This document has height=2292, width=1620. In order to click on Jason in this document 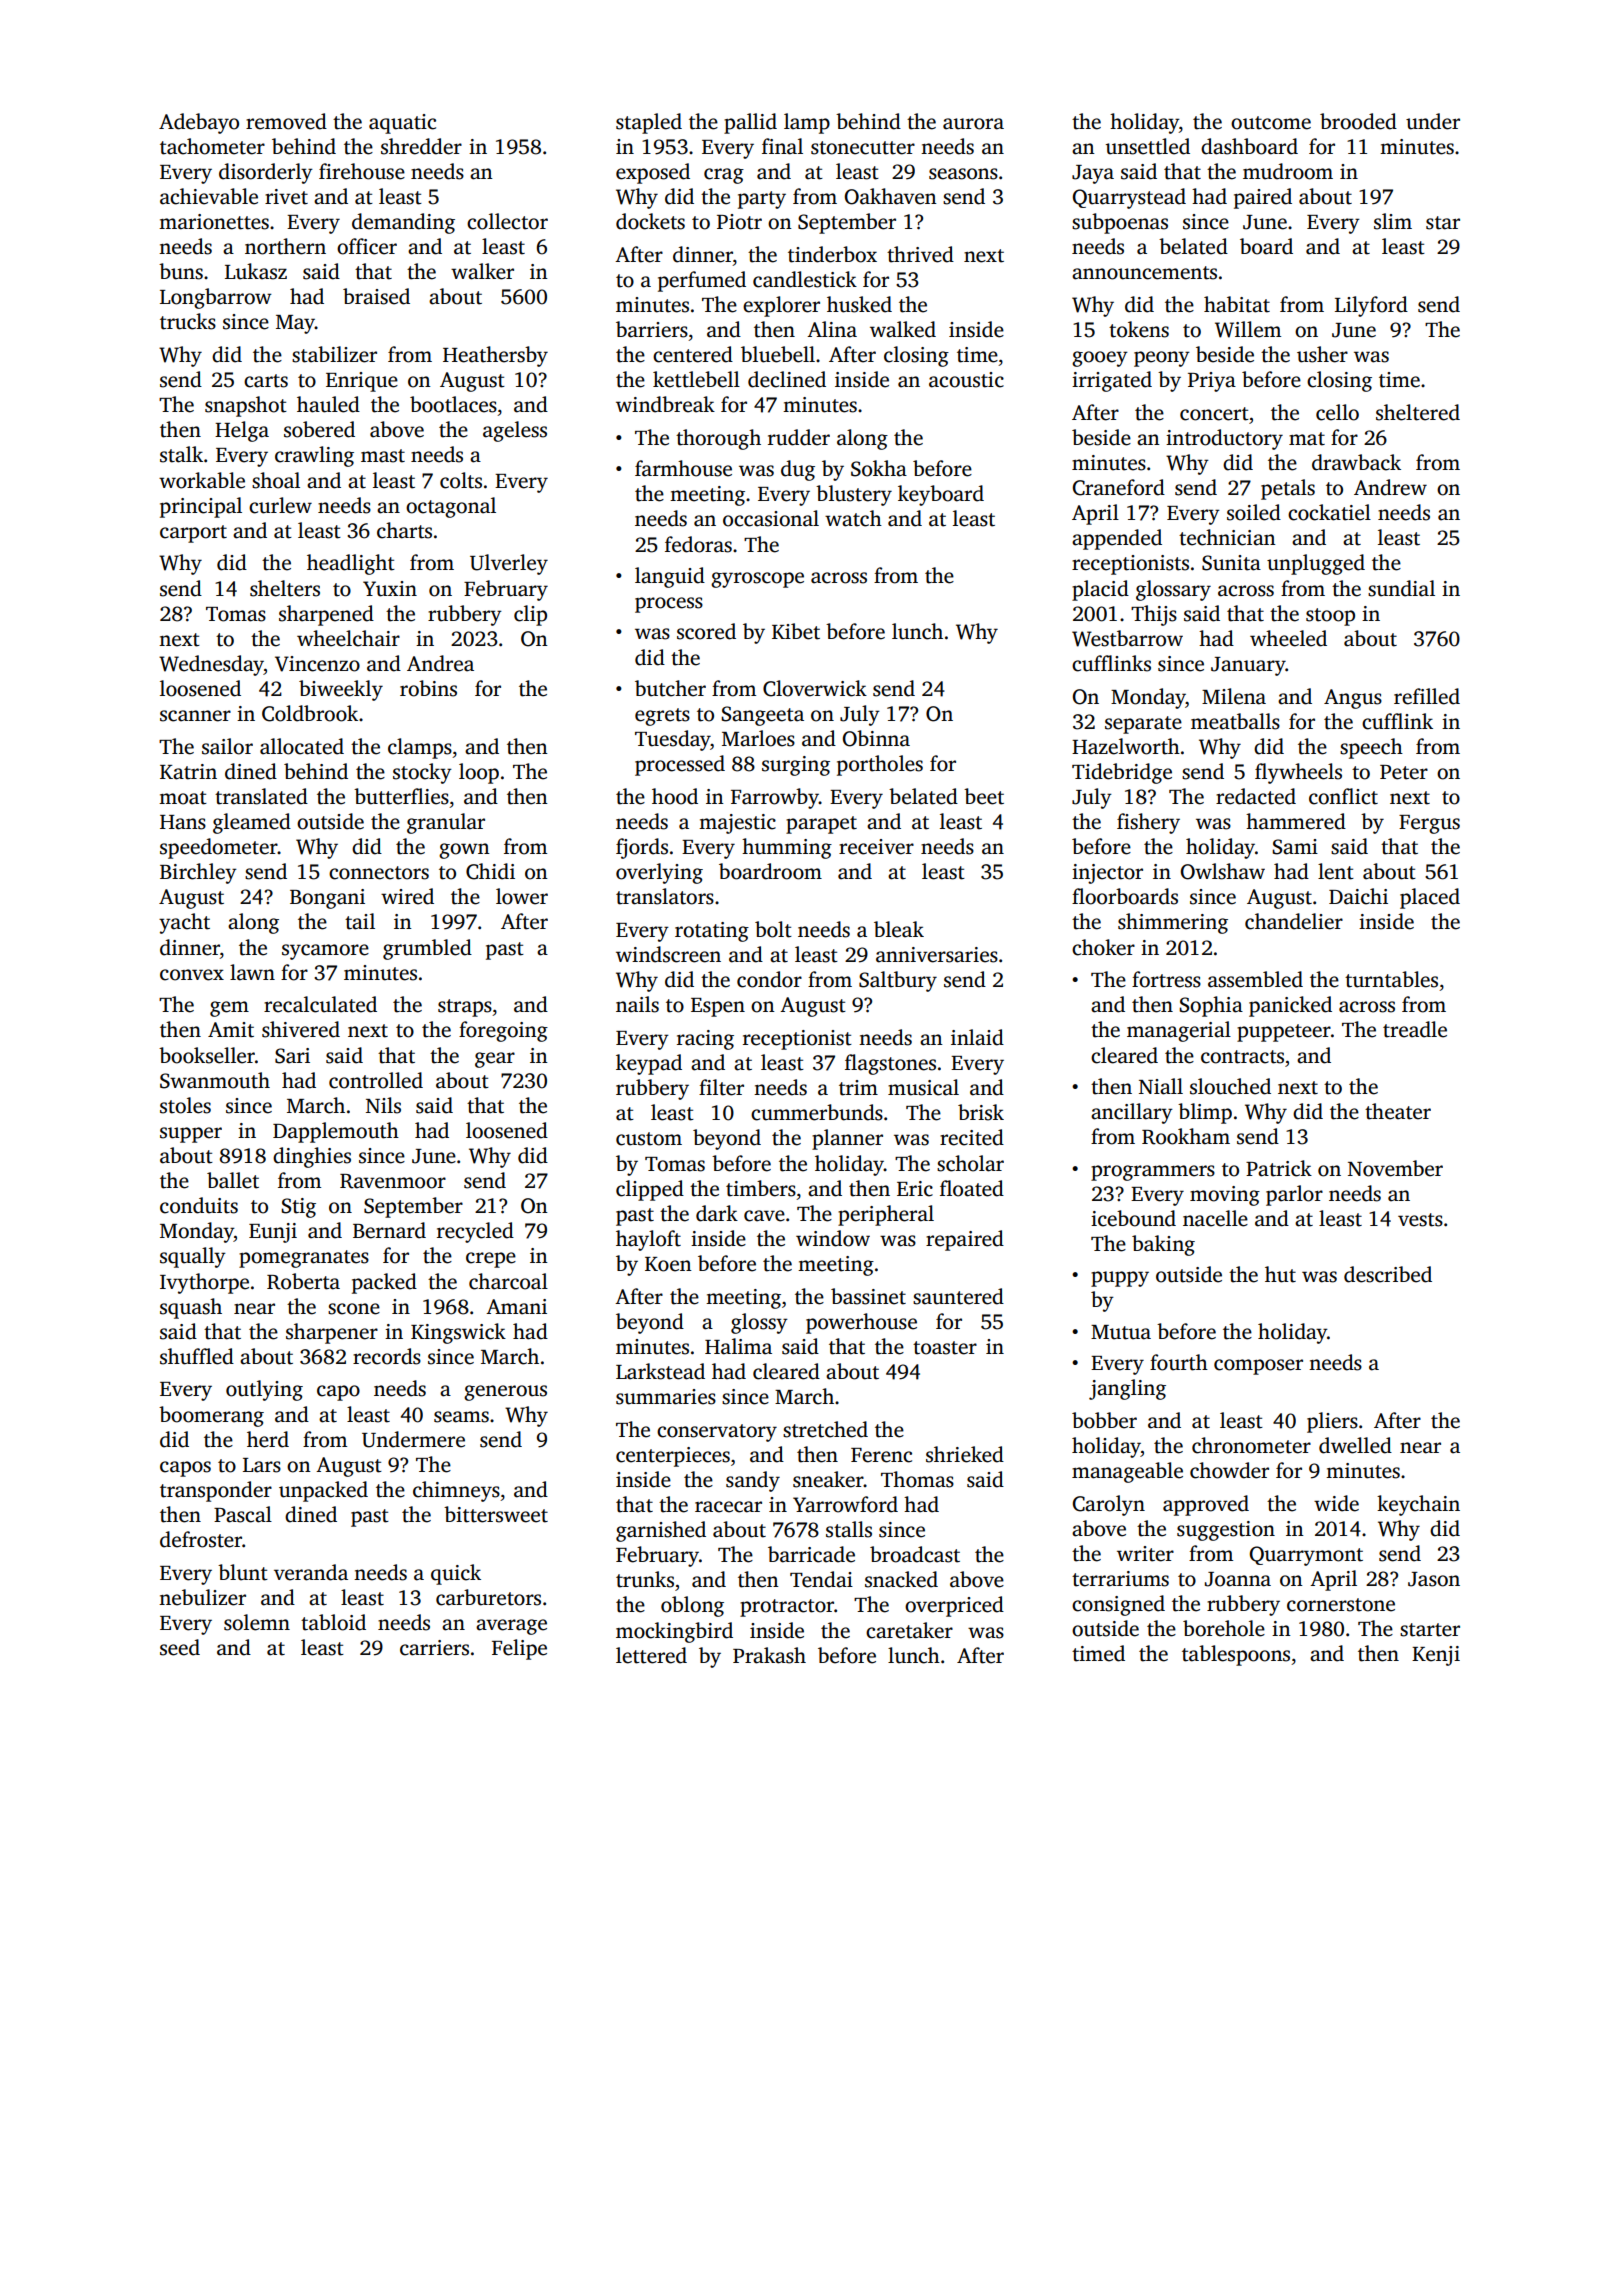, I will do `click(1434, 1579)`.
